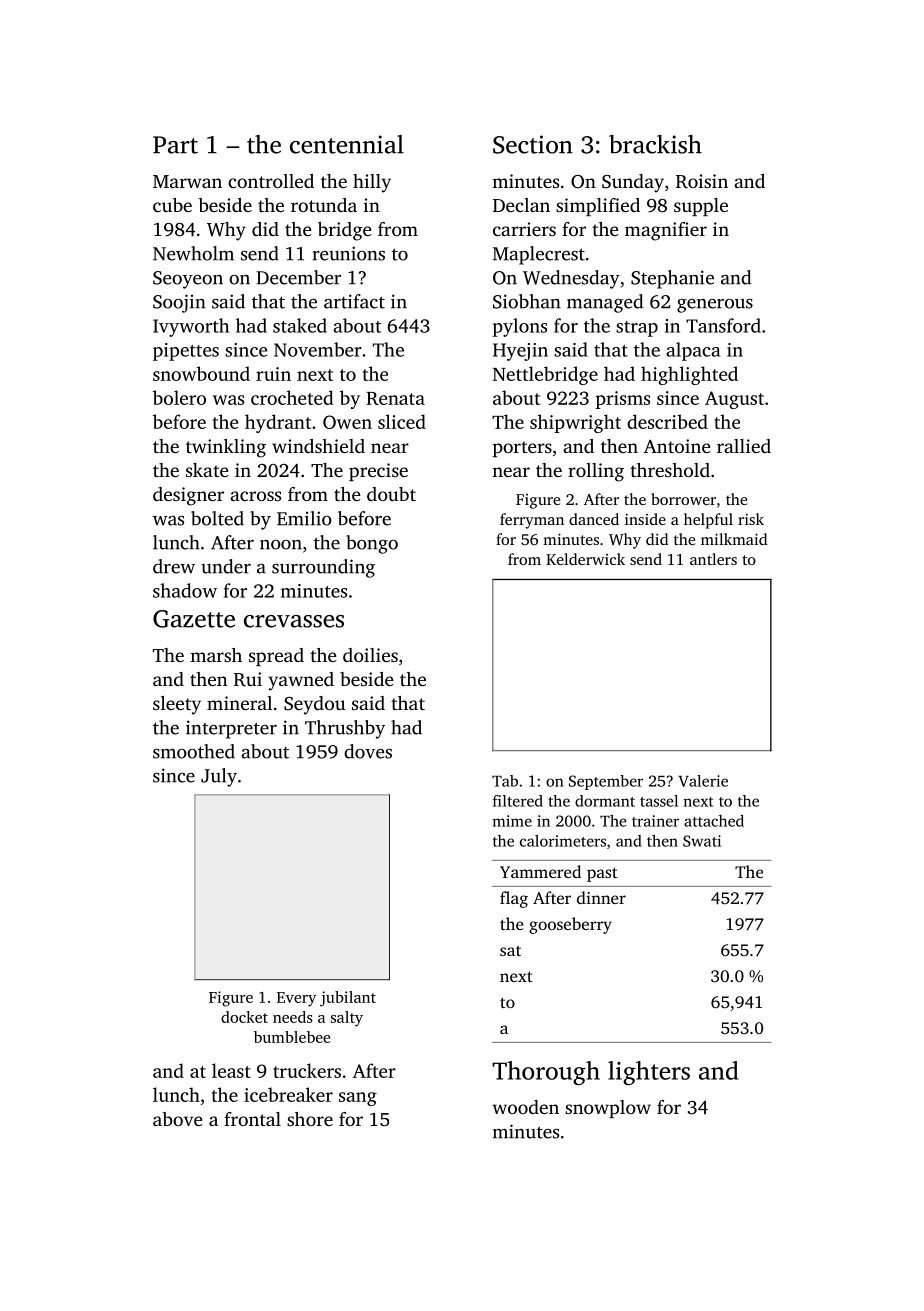 This page has height=1311, width=924. Describe the element at coordinates (370, 655) in the page. I see `doilies` at that location.
